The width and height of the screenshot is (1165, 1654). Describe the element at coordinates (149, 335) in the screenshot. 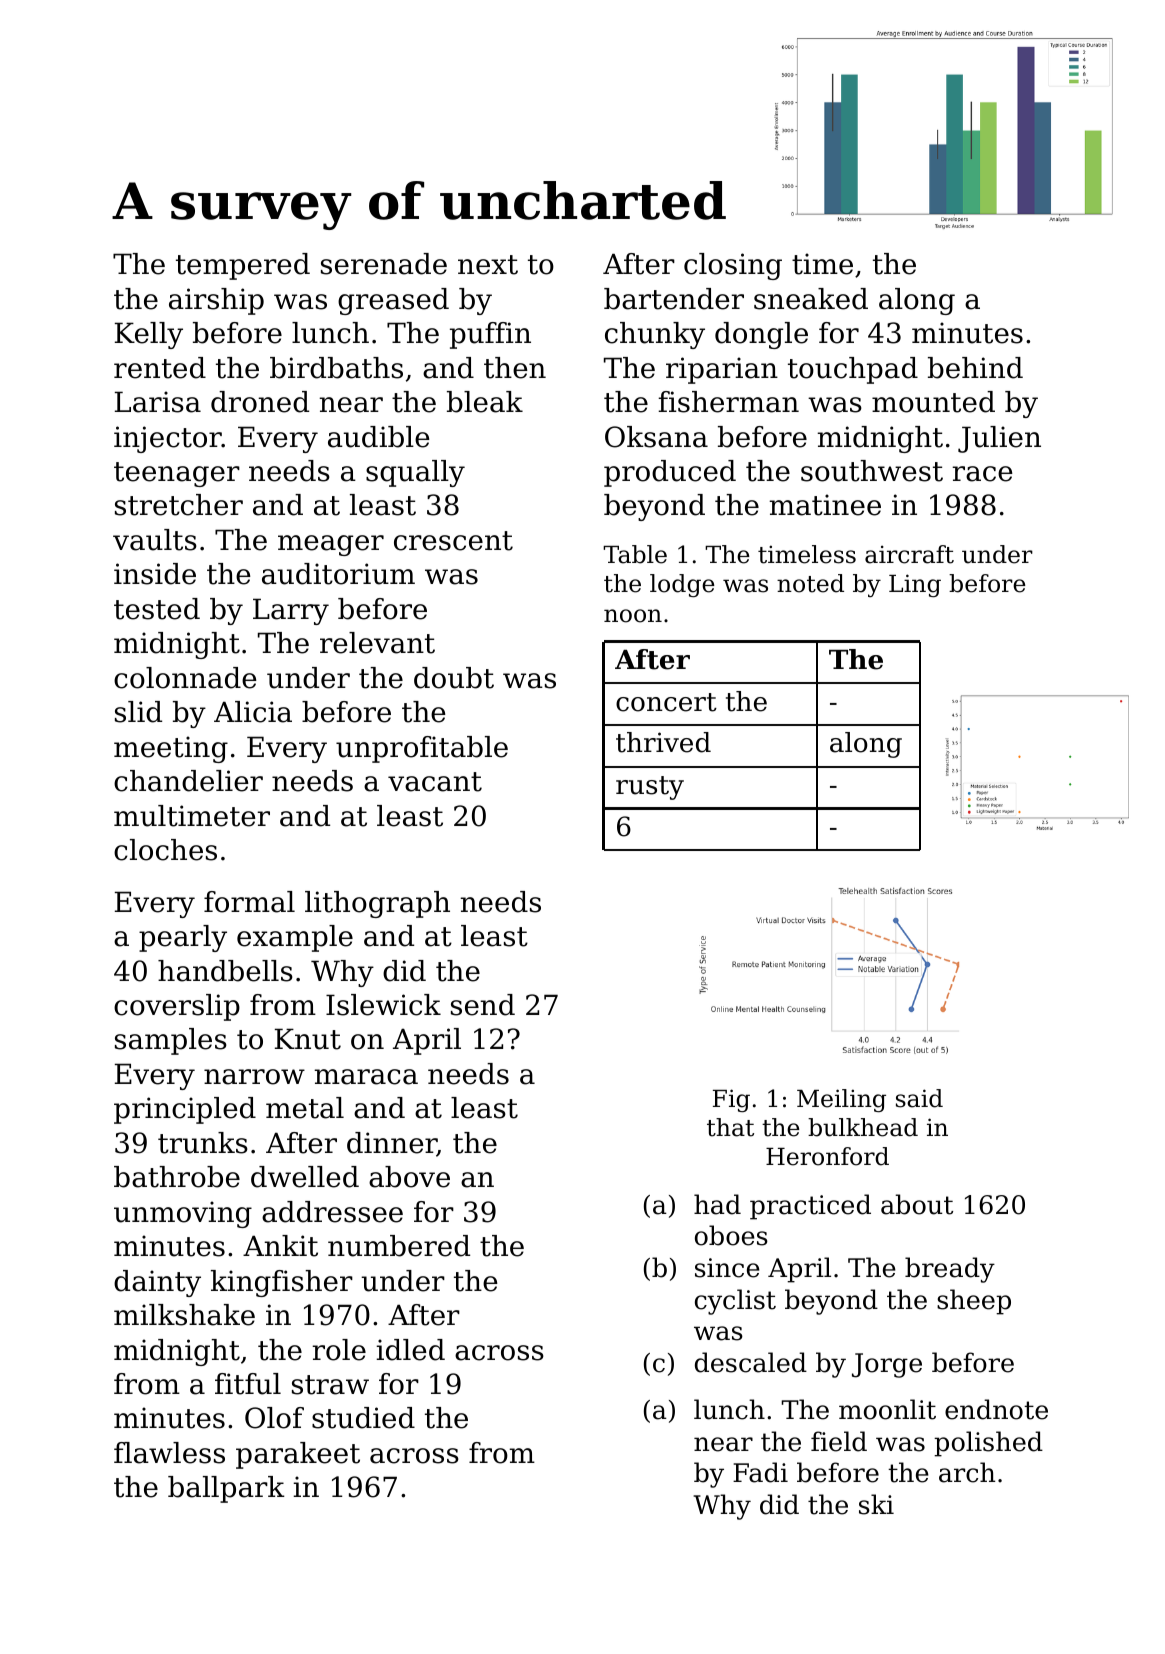

I see `Kelly` at that location.
